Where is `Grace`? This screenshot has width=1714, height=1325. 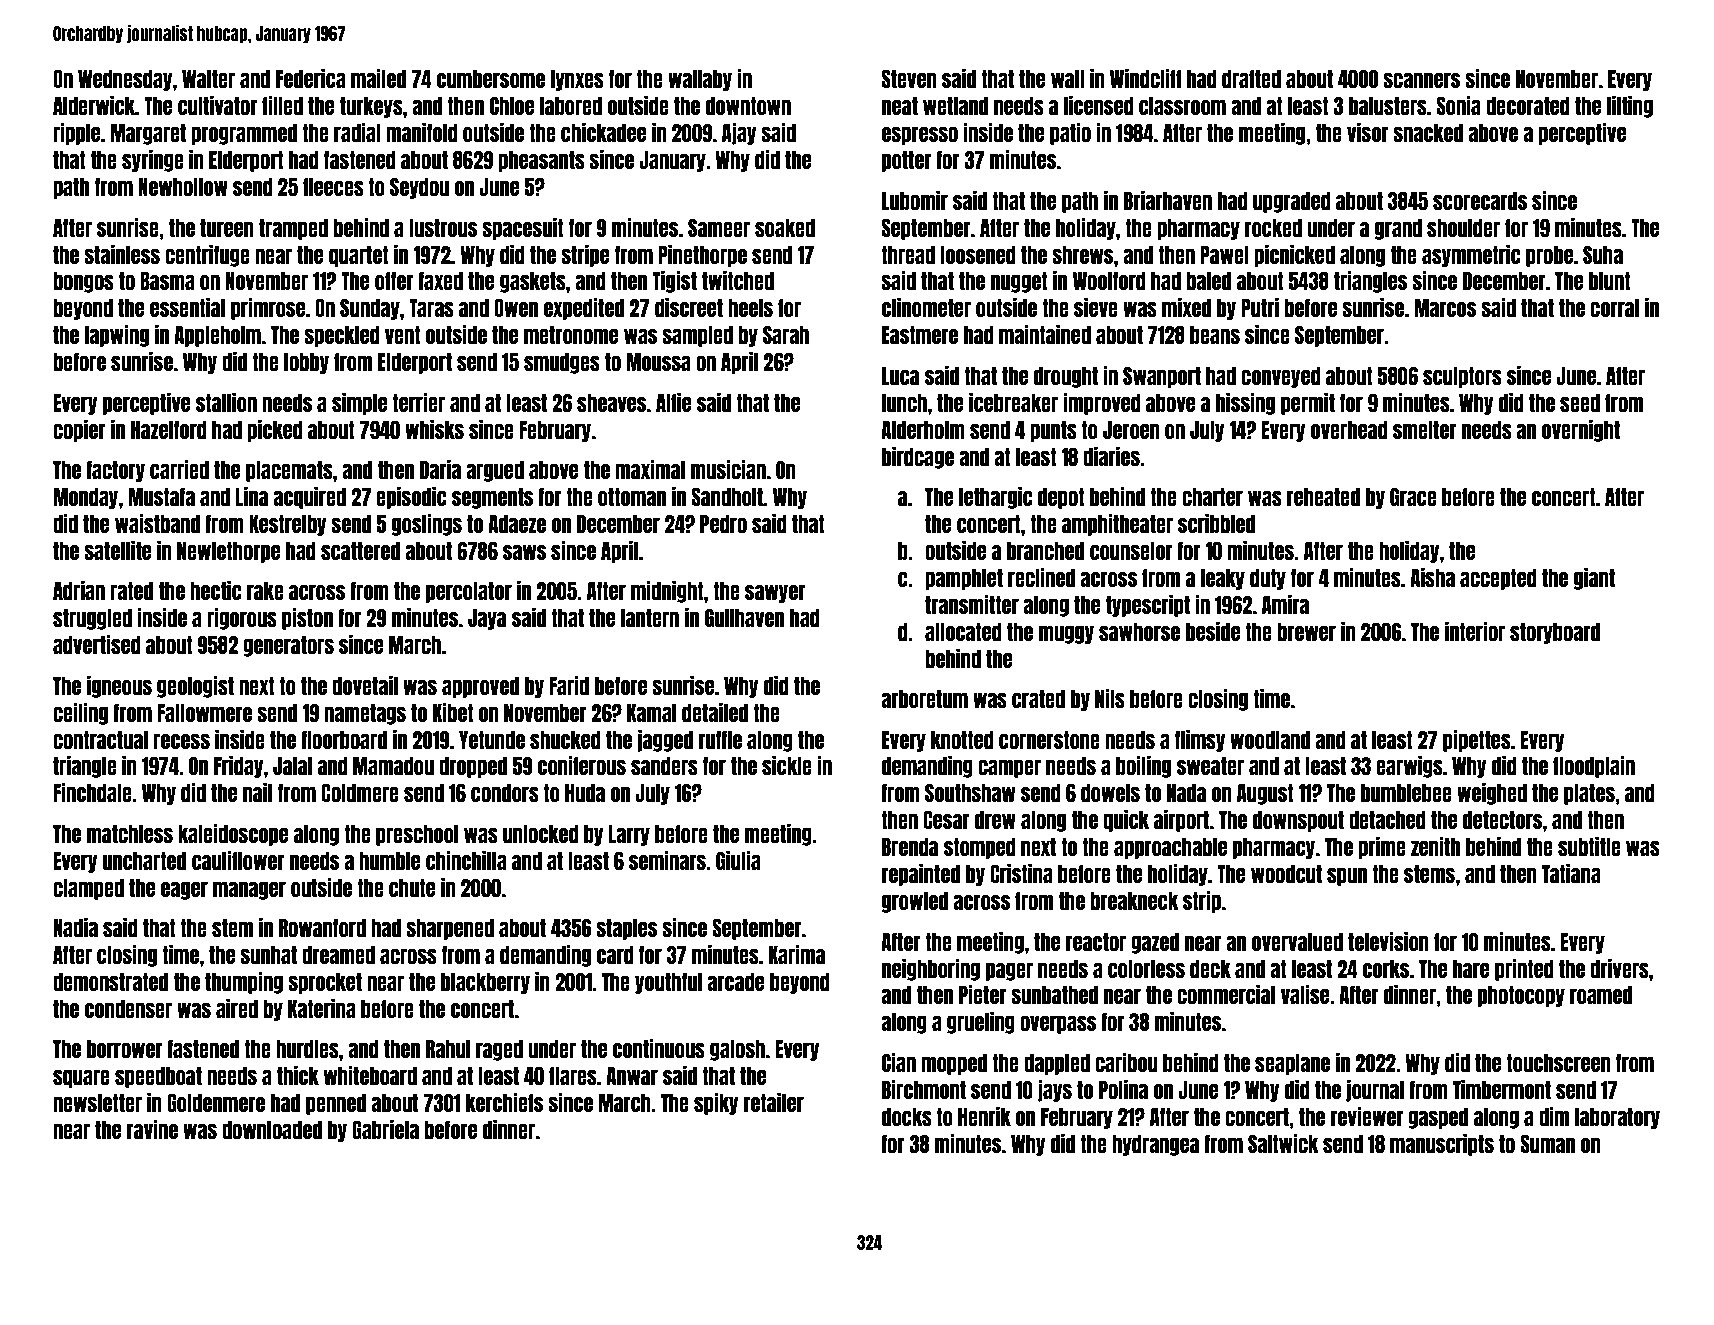 Grace is located at coordinates (1413, 497).
